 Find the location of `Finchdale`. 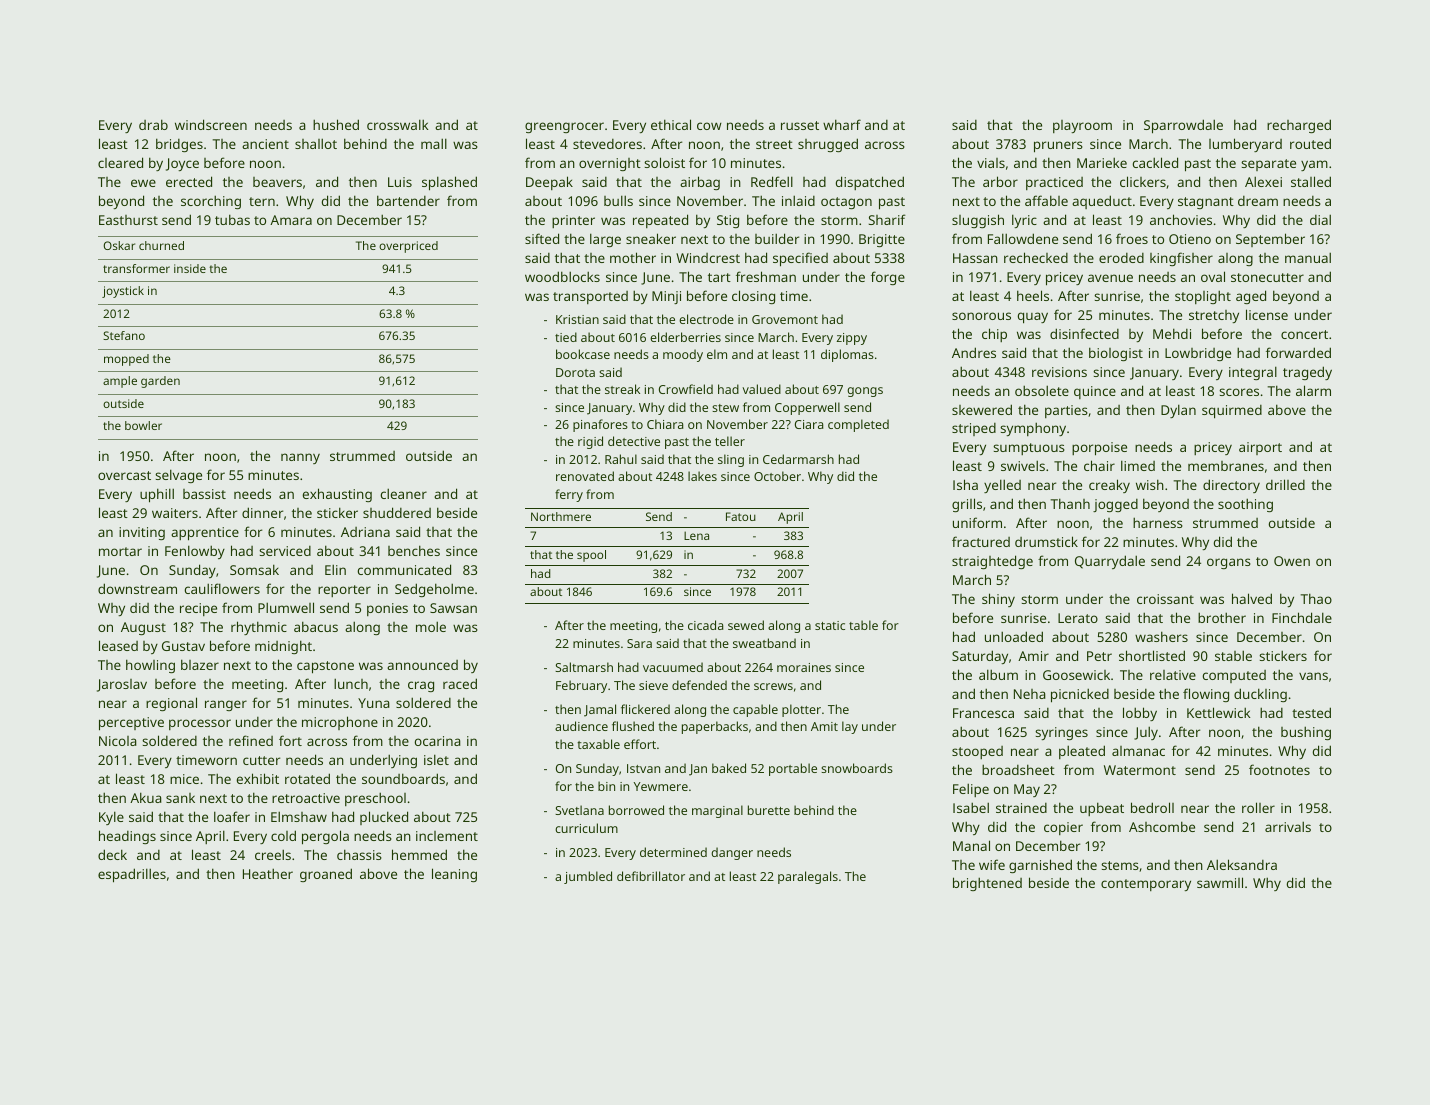

Finchdale is located at coordinates (1302, 617).
